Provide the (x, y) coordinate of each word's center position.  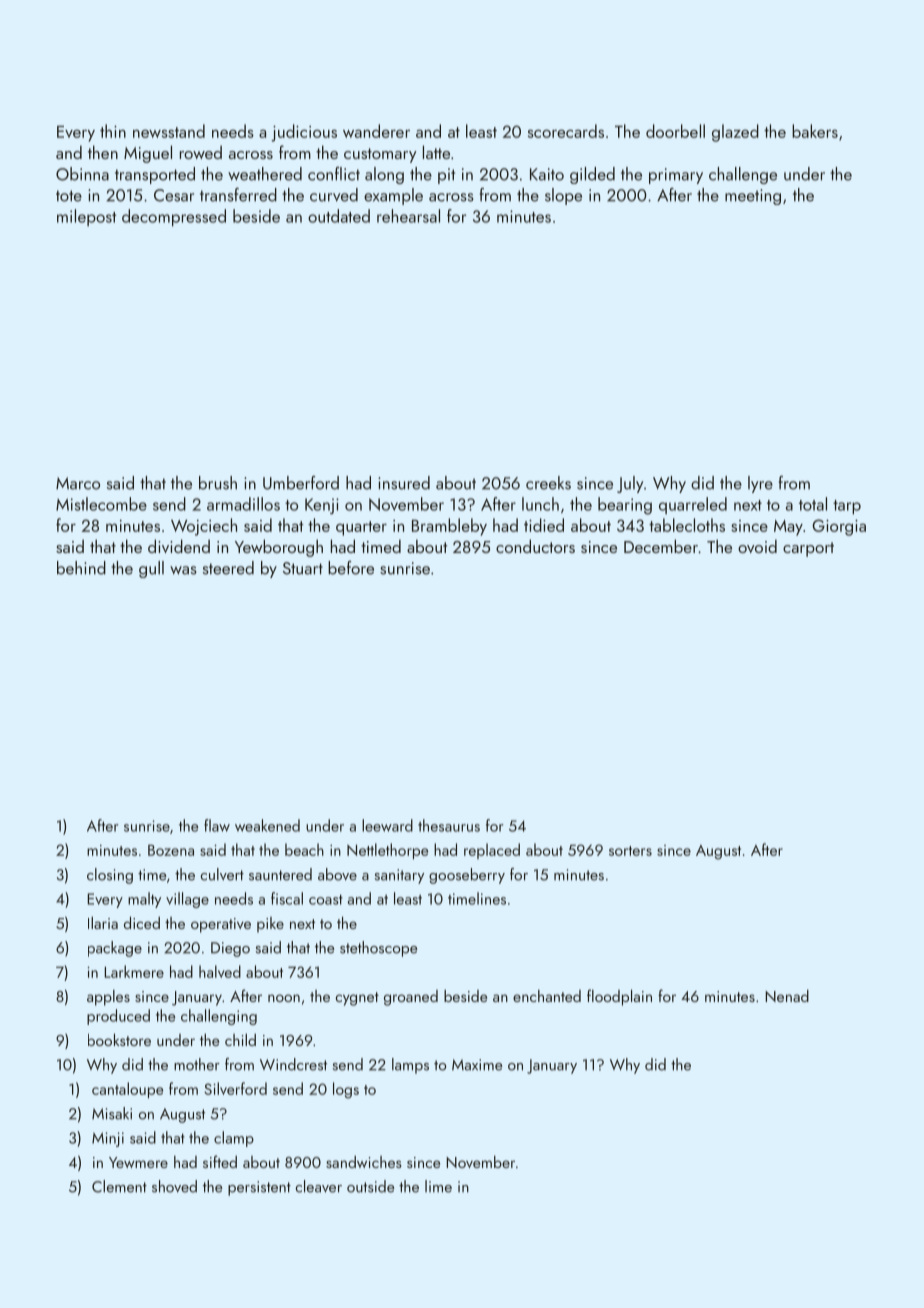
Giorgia (839, 527)
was (183, 570)
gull (151, 569)
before (351, 568)
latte (436, 152)
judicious (304, 133)
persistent (259, 1188)
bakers (815, 131)
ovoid (757, 546)
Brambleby (449, 527)
